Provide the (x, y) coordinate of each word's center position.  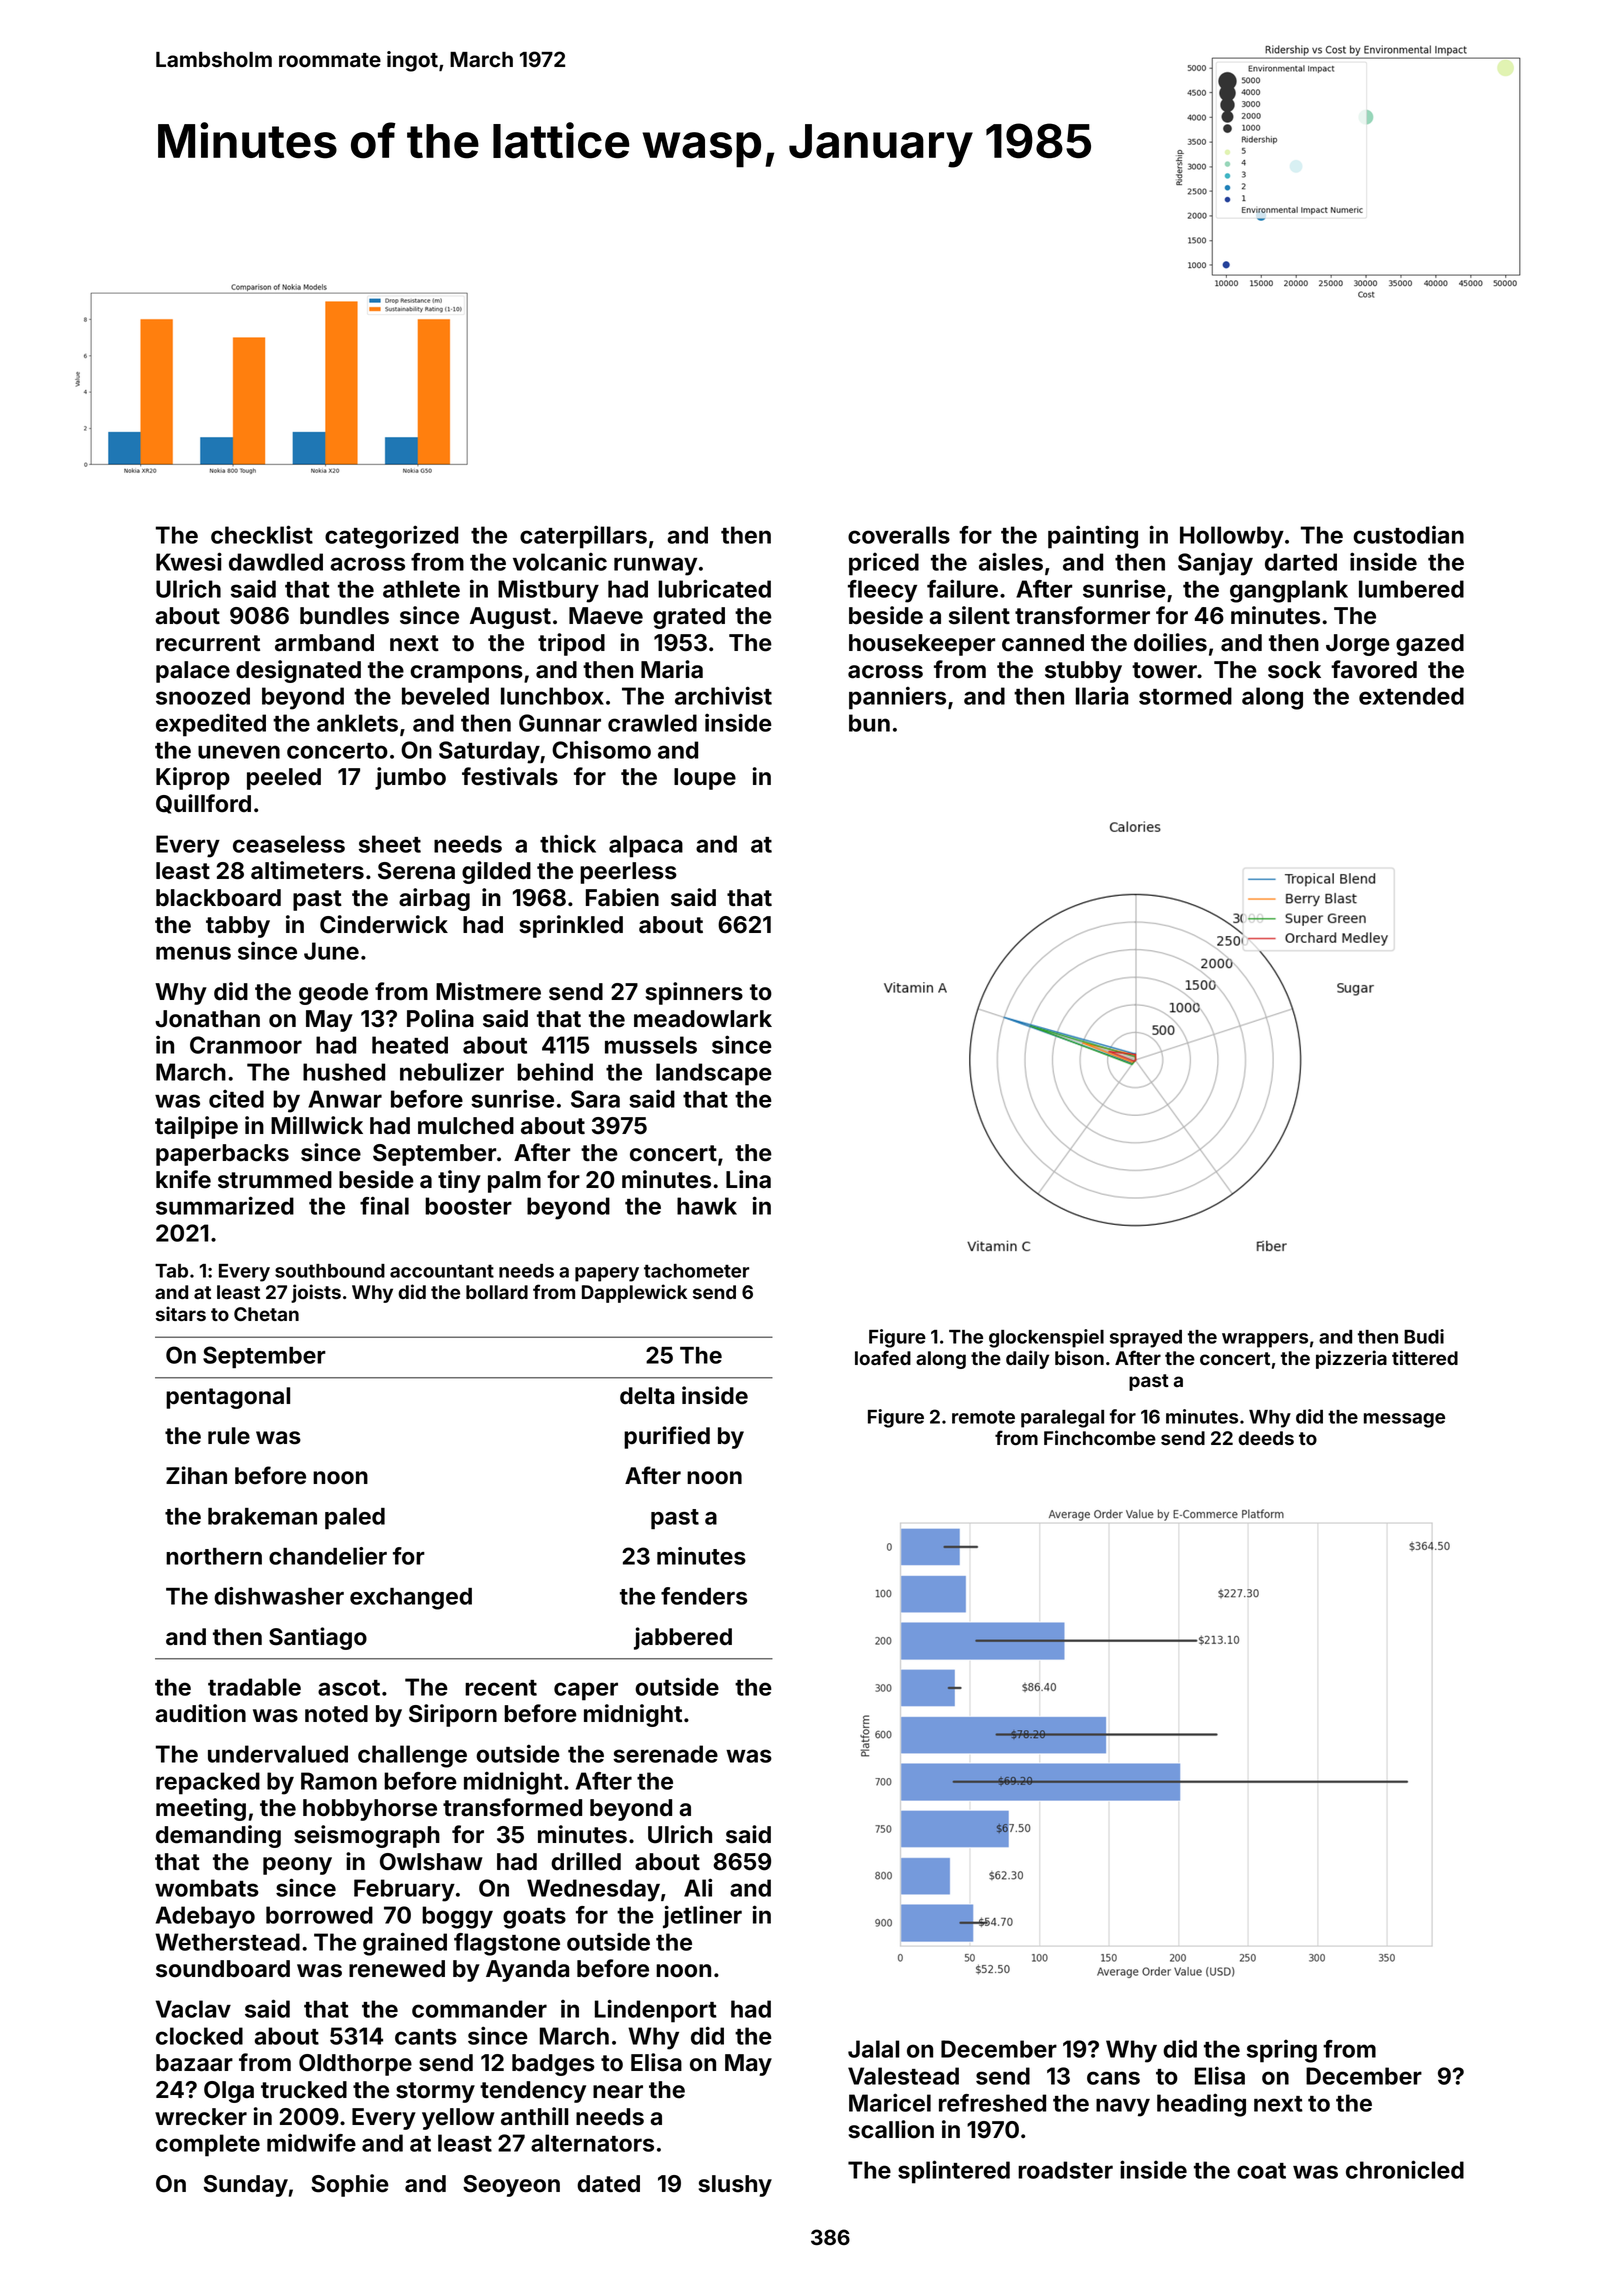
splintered (954, 2172)
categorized (391, 537)
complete (208, 2145)
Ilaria (1102, 695)
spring (1282, 2051)
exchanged (411, 1599)
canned (1043, 643)
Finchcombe (1100, 1437)
